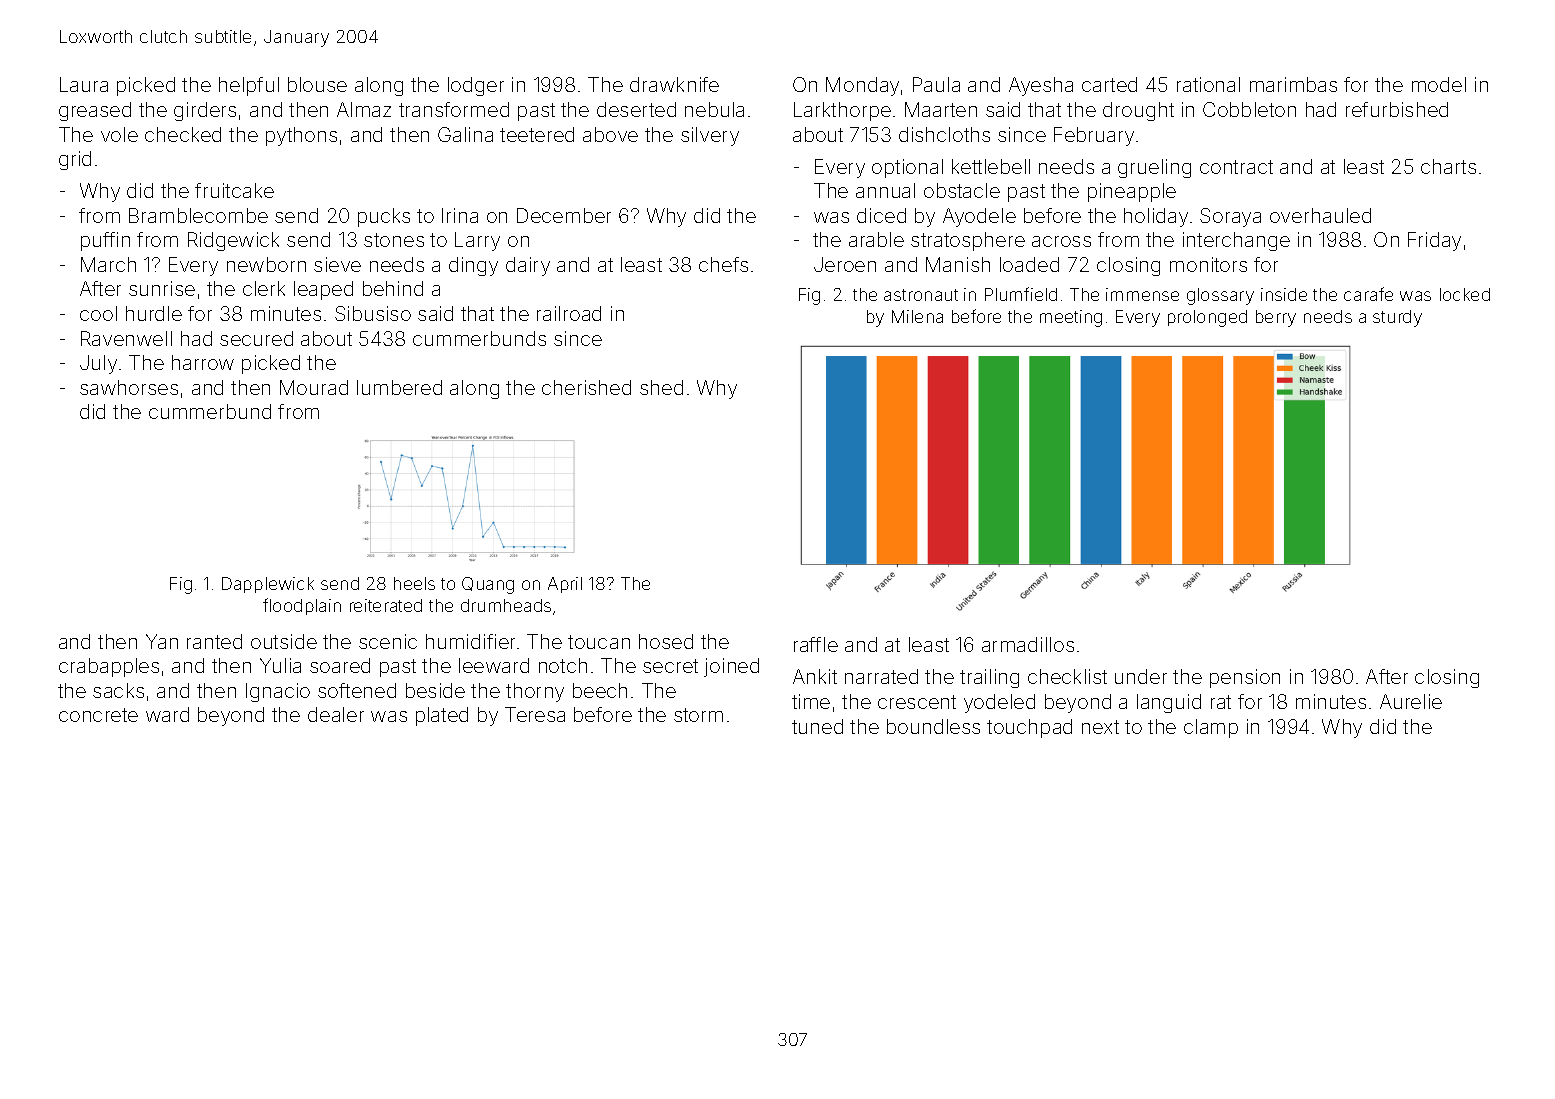  I want to click on Bramblecombe, so click(198, 215).
